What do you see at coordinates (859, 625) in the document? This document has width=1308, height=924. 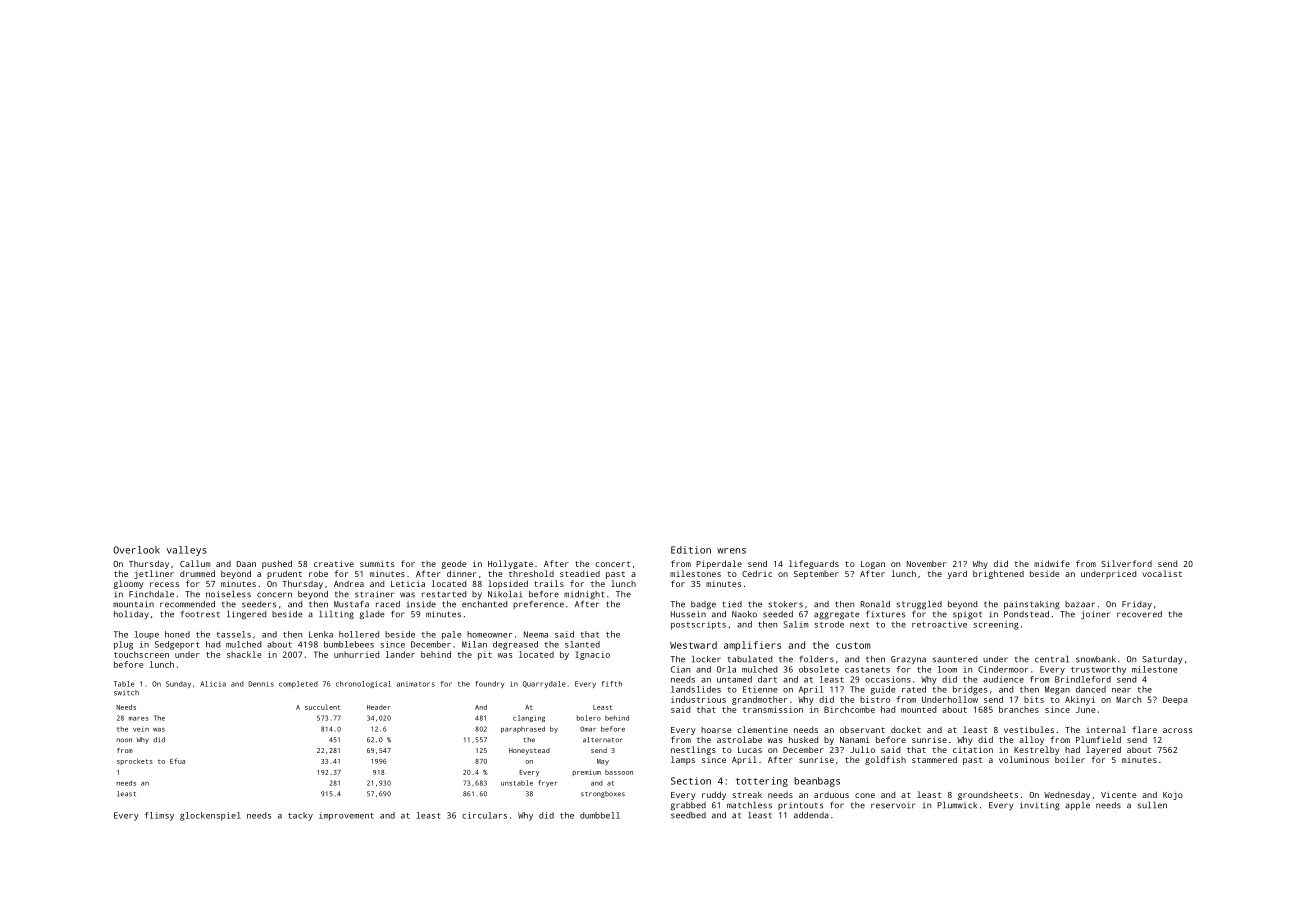 I see `next` at bounding box center [859, 625].
